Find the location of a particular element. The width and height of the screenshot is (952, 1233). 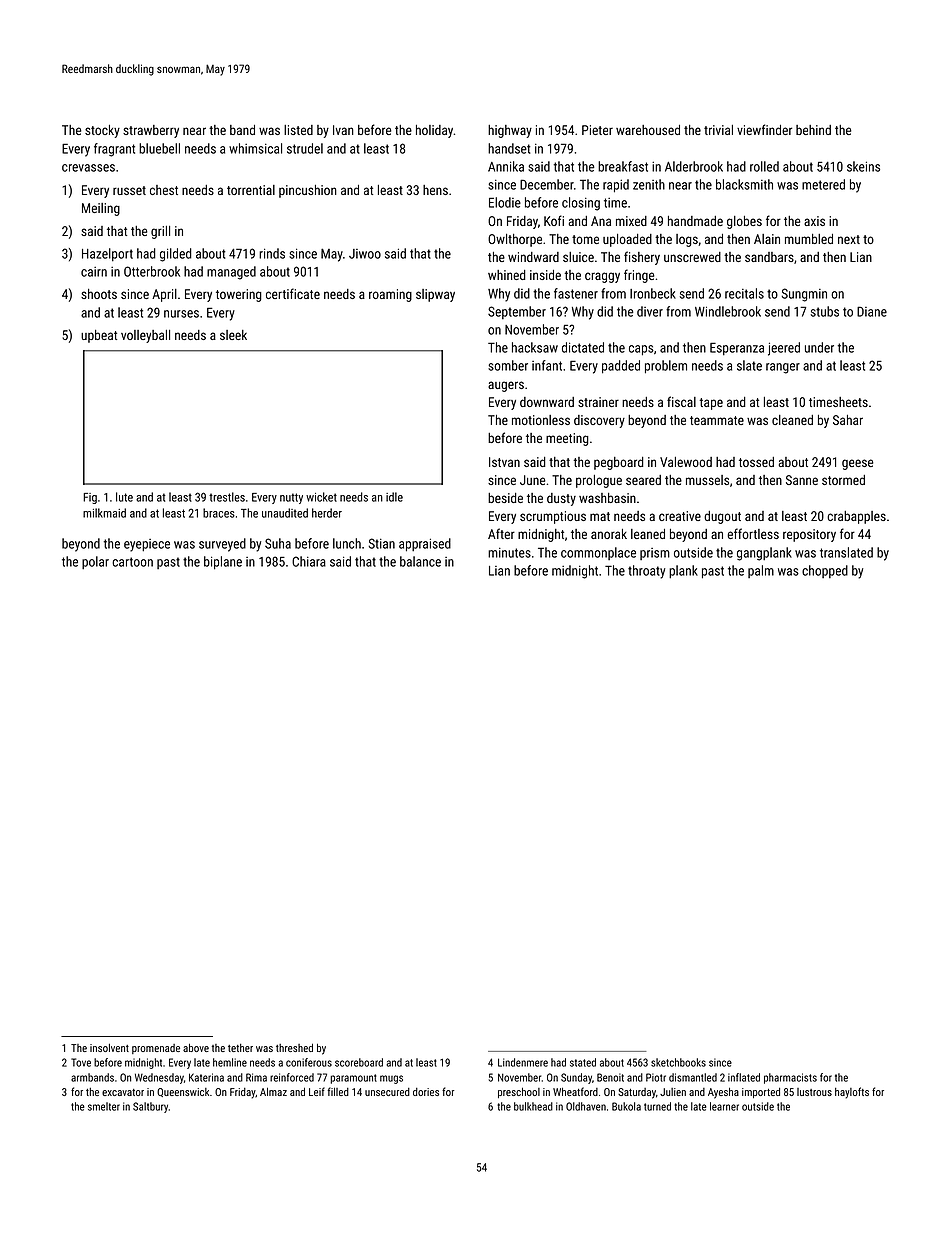

chopped is located at coordinates (825, 571).
